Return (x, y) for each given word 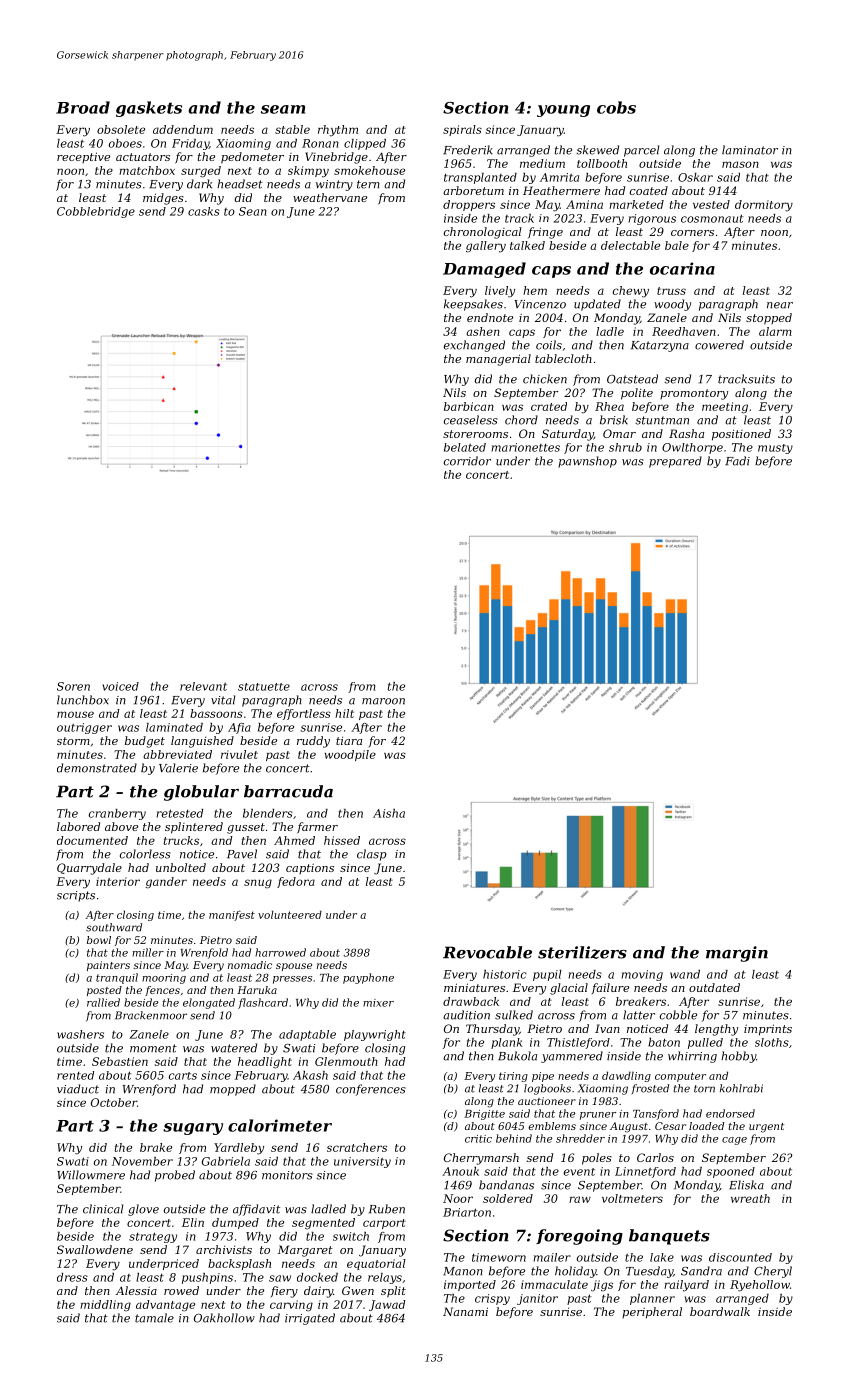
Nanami (465, 1311)
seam (283, 109)
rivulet (239, 754)
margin (737, 954)
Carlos (655, 1157)
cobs (616, 107)
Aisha (389, 813)
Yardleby (239, 1149)
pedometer (252, 158)
